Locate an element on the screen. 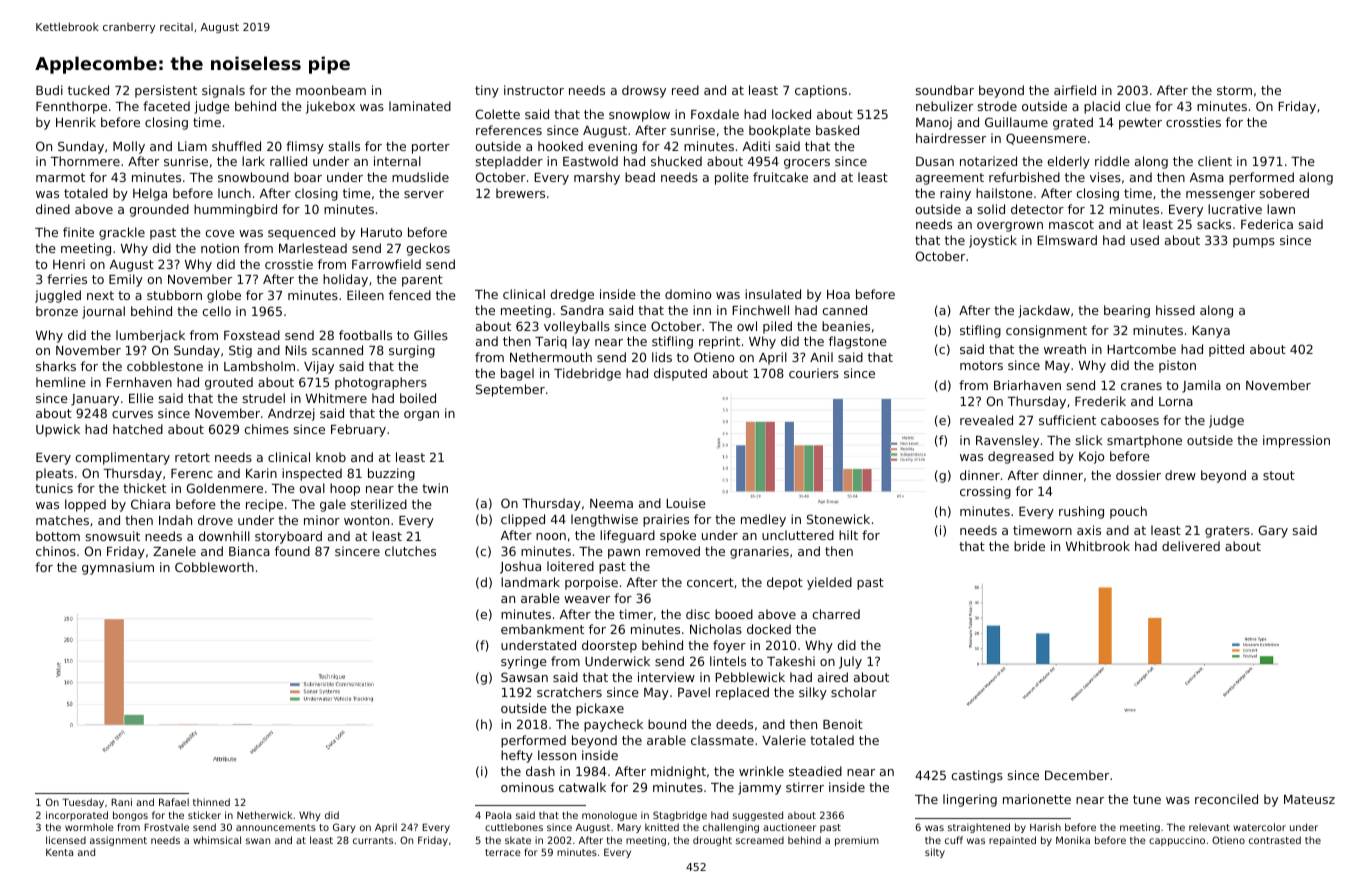 Image resolution: width=1372 pixels, height=887 pixels. lawn is located at coordinates (1281, 209).
